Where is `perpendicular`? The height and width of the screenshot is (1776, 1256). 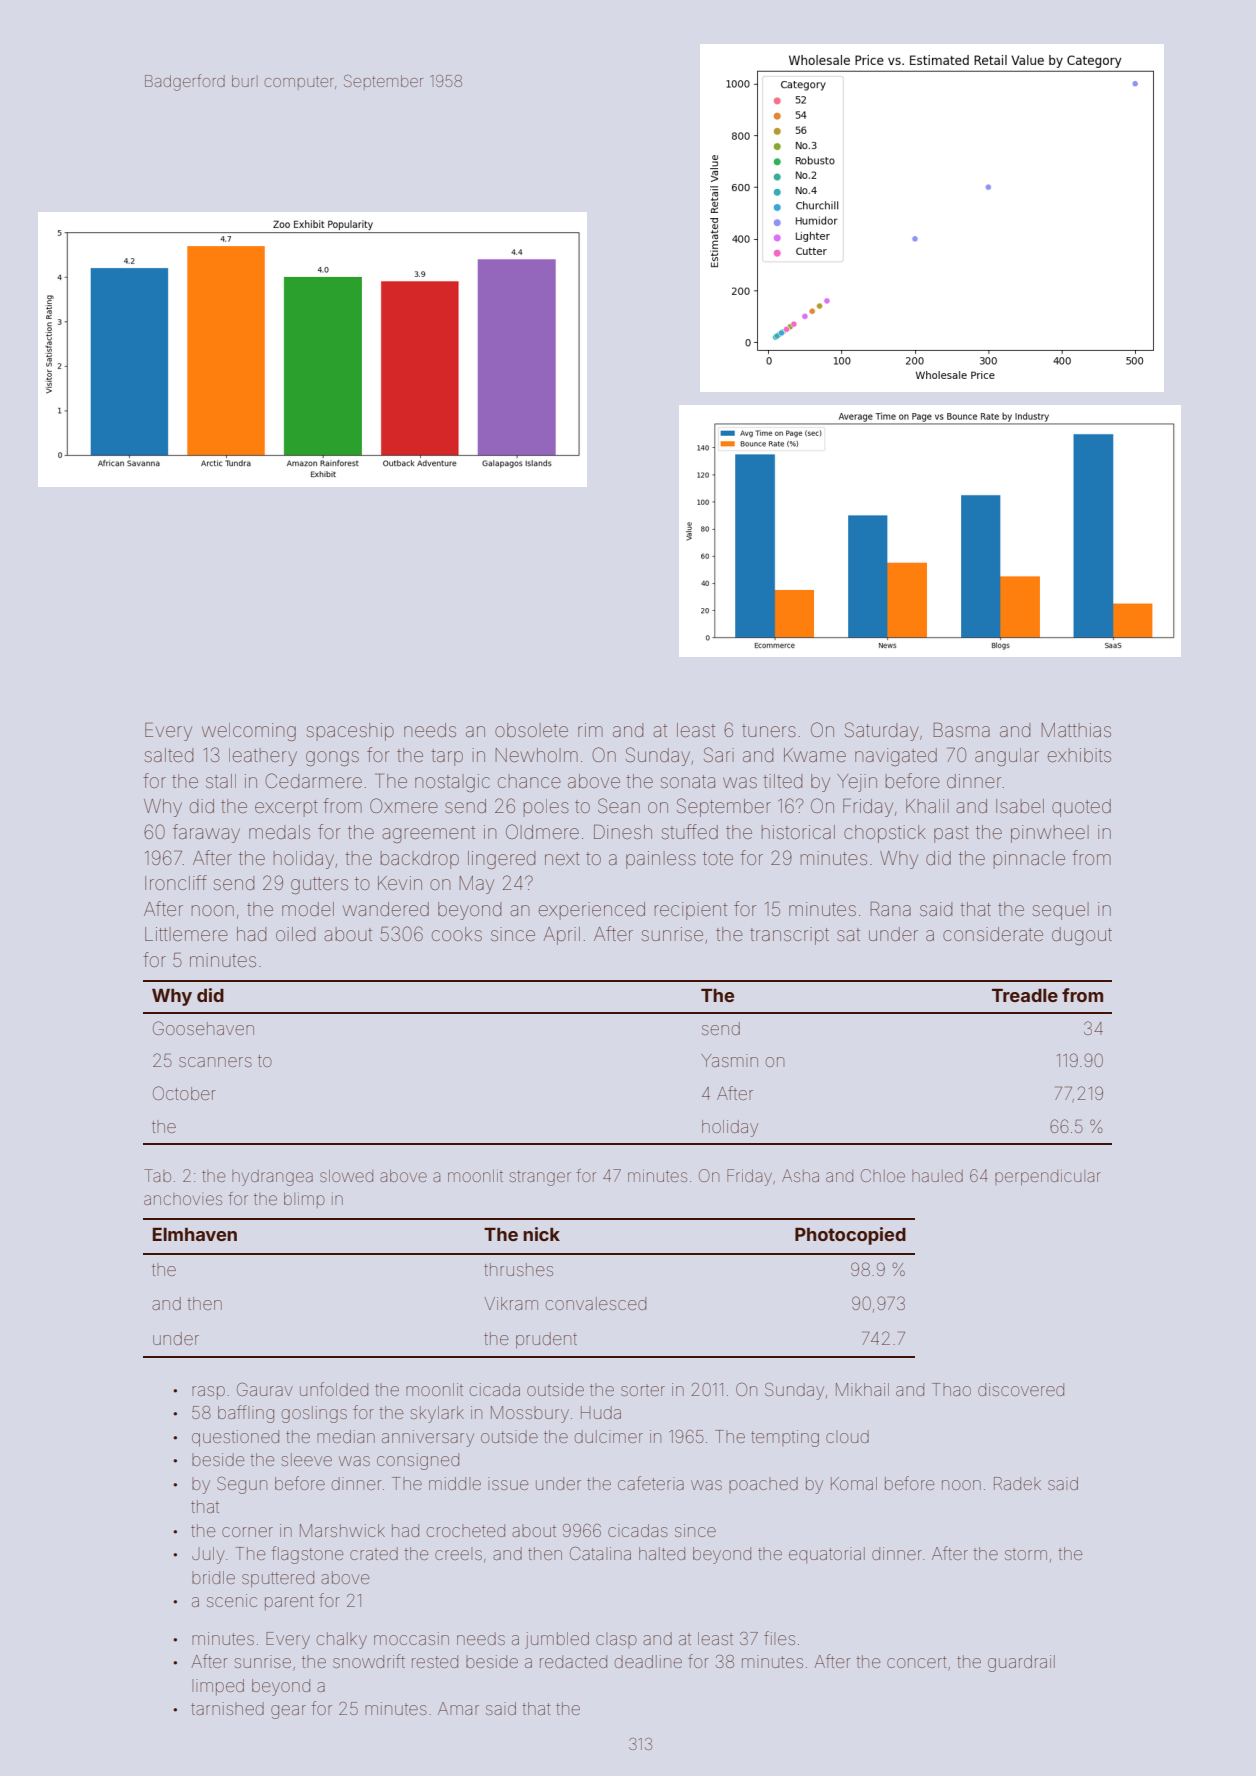 perpendicular is located at coordinates (1048, 1177).
